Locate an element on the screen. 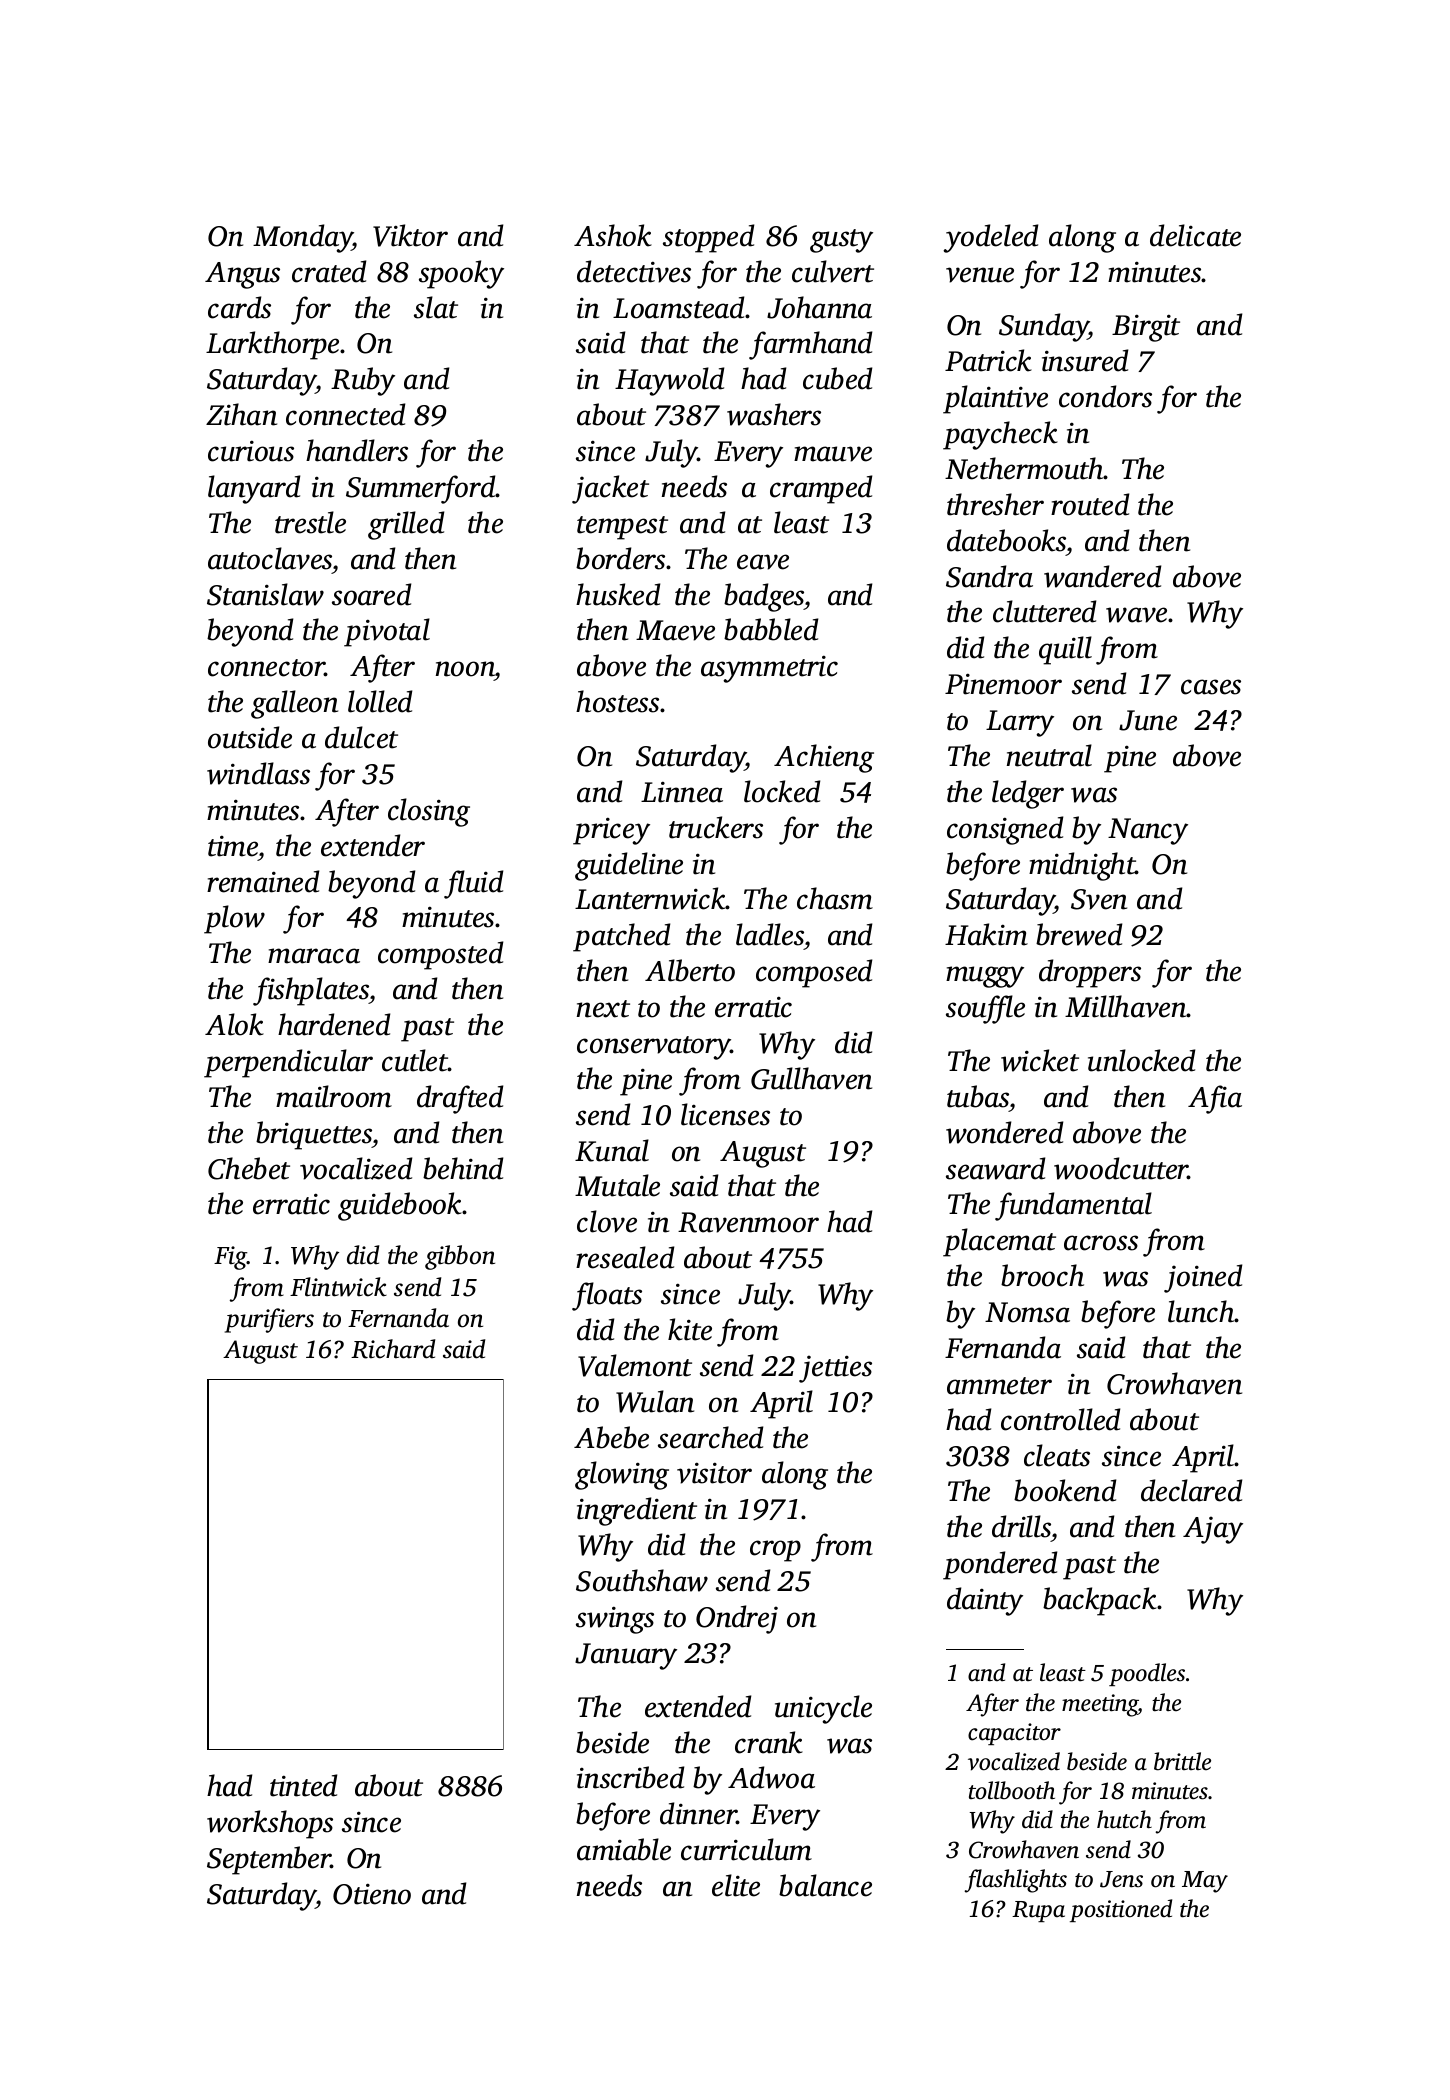 The height and width of the screenshot is (2100, 1450). Ashok is located at coordinates (613, 235).
